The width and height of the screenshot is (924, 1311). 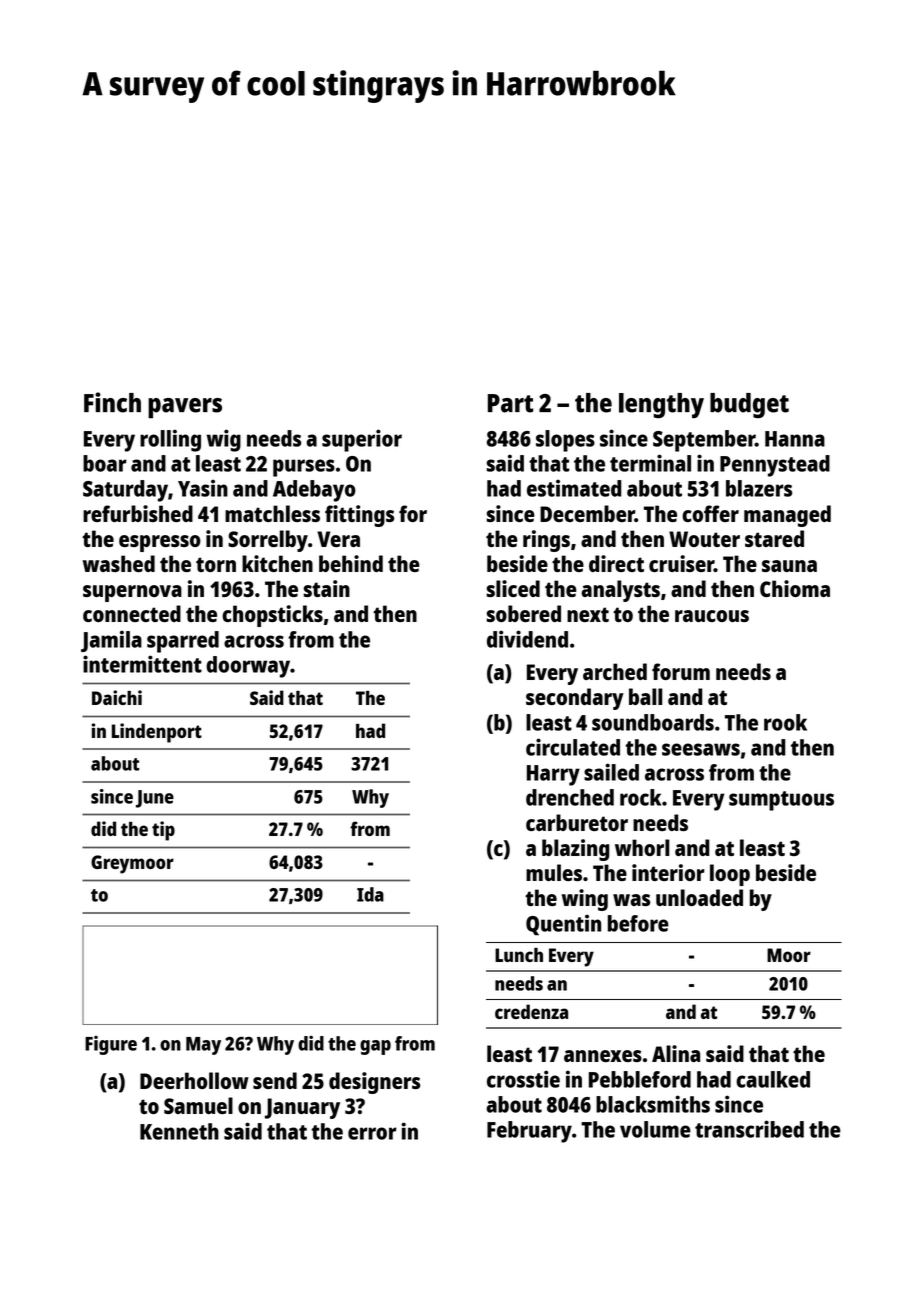 I want to click on Part, so click(x=510, y=403).
